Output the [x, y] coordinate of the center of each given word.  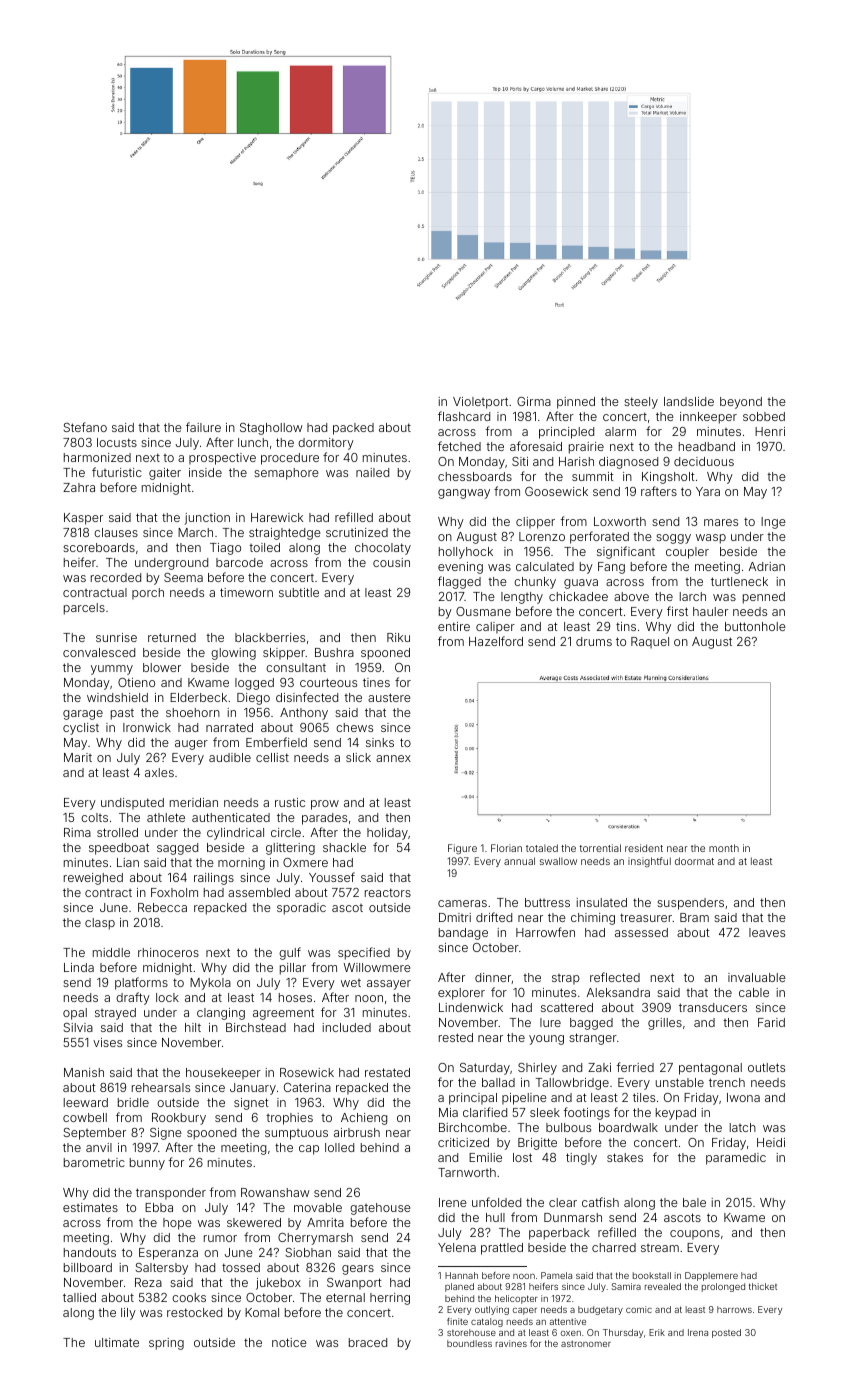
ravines [511, 1343]
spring [166, 1344]
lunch [253, 442]
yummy [112, 670]
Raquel [650, 643]
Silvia [78, 1027]
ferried [635, 1067]
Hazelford [496, 641]
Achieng [364, 1119]
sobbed [764, 416]
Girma [534, 401]
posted [726, 1333]
